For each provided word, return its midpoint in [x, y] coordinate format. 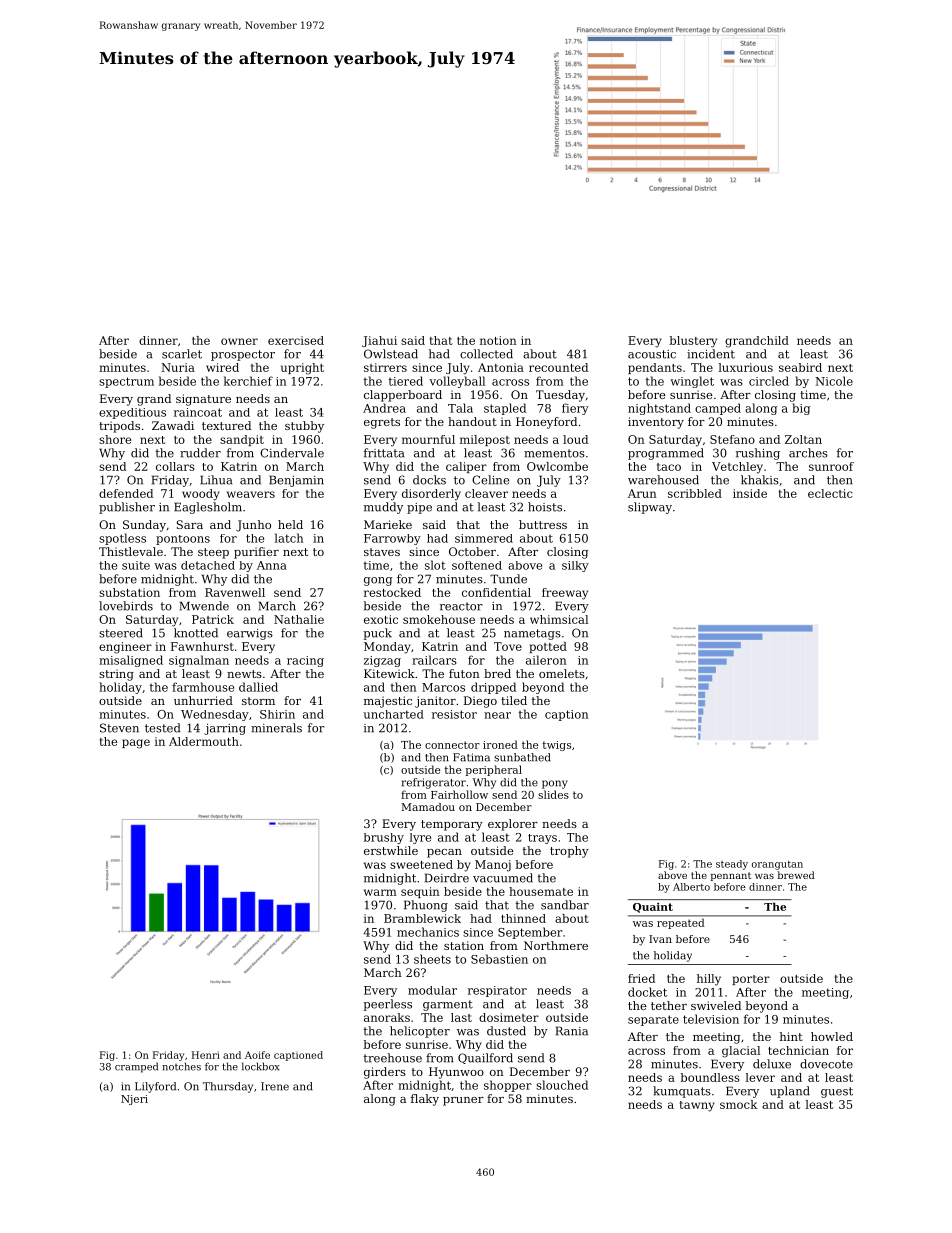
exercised [296, 340]
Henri [206, 1055]
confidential [496, 592]
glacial [741, 1052]
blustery [693, 342]
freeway [565, 594]
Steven [119, 728]
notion [498, 340]
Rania [572, 1031]
